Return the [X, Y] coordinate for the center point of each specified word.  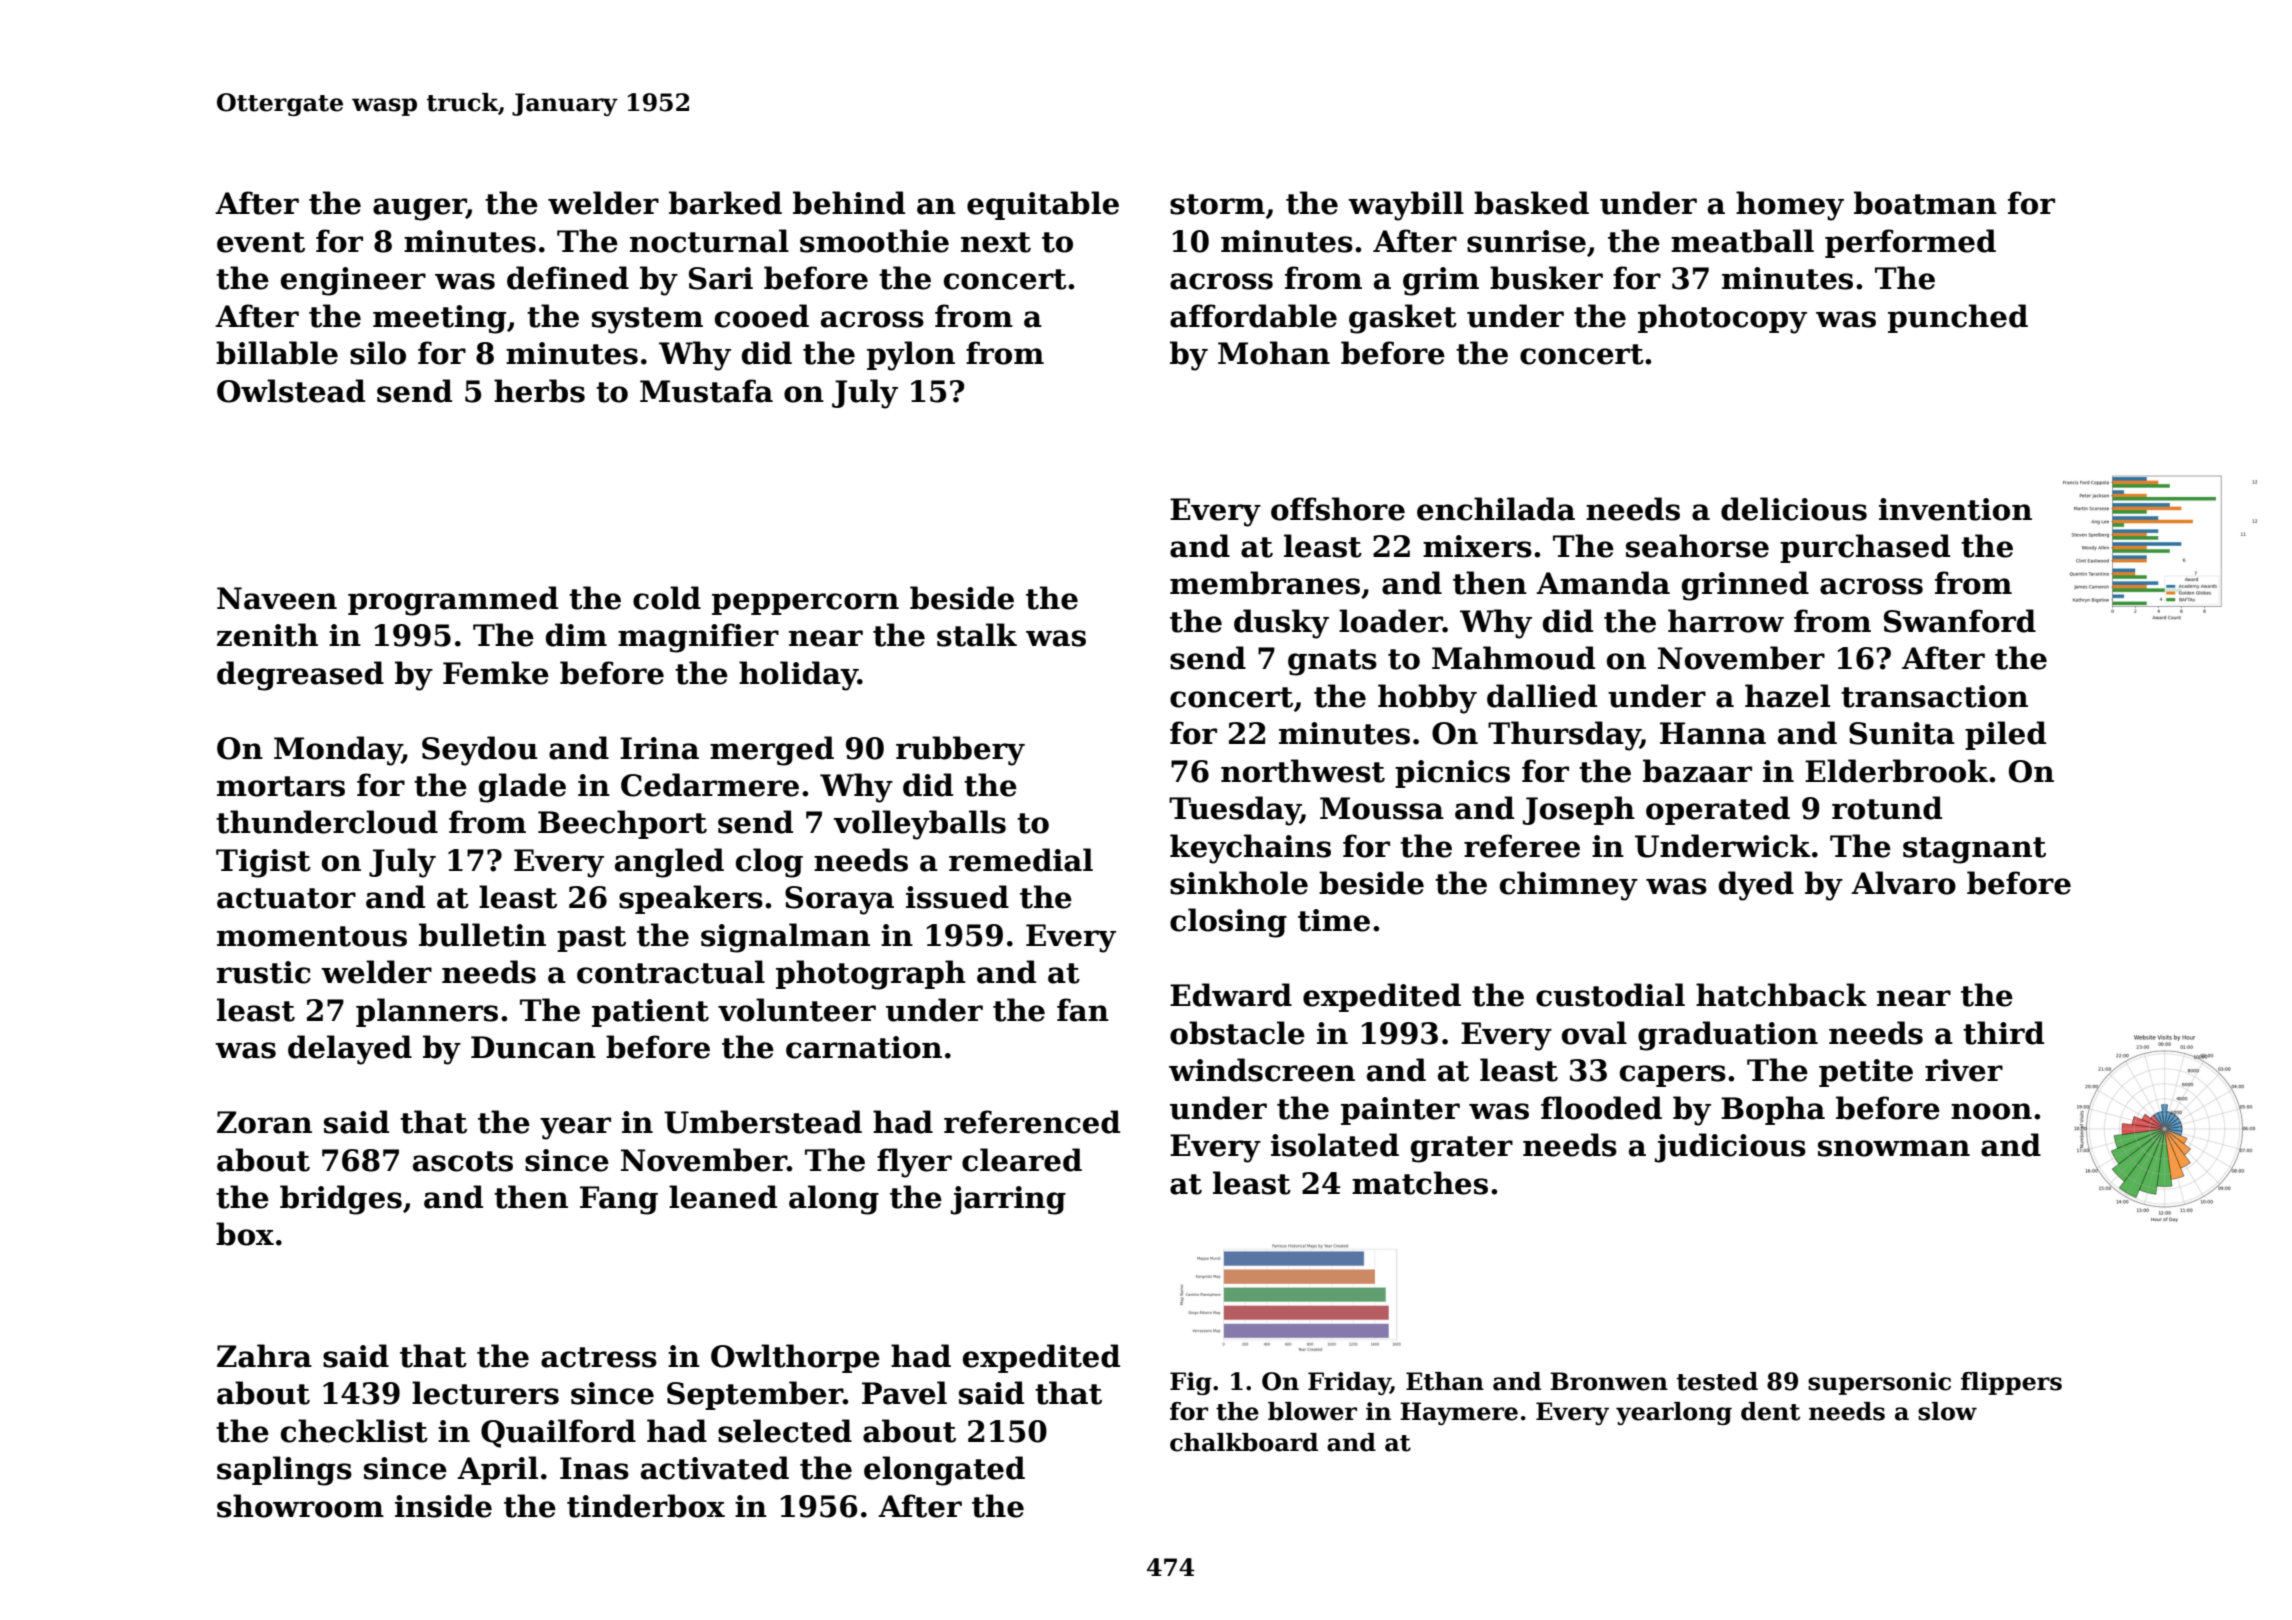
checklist [354, 1431]
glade [522, 788]
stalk [977, 635]
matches [1420, 1183]
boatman [1925, 203]
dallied [1542, 696]
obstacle [1237, 1033]
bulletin [482, 935]
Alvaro [1903, 883]
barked [725, 203]
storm [1217, 204]
